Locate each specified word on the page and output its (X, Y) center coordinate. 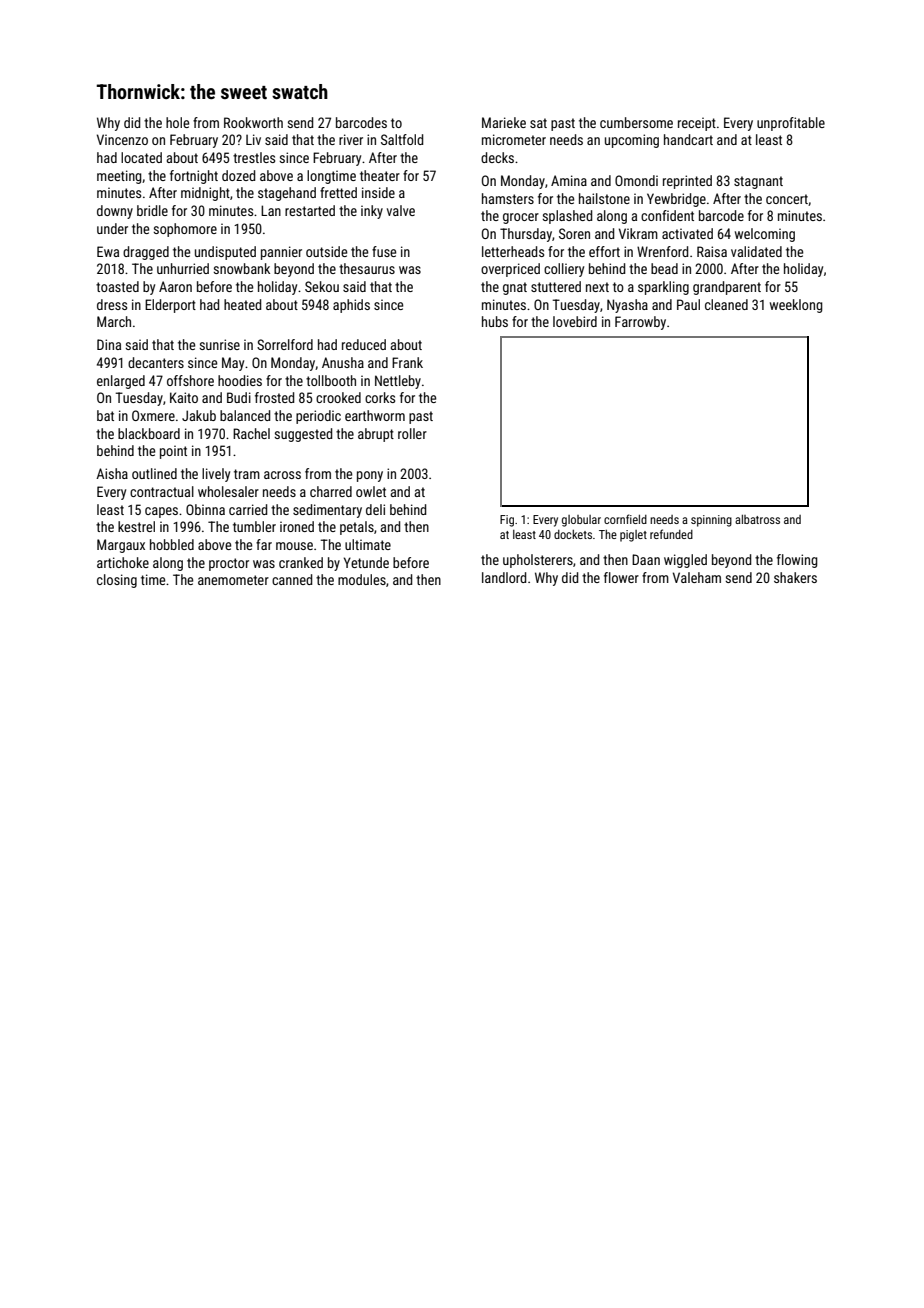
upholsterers (538, 561)
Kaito (184, 397)
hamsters (508, 198)
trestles (254, 157)
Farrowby (640, 323)
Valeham (697, 577)
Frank (407, 362)
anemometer (233, 580)
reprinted (687, 182)
